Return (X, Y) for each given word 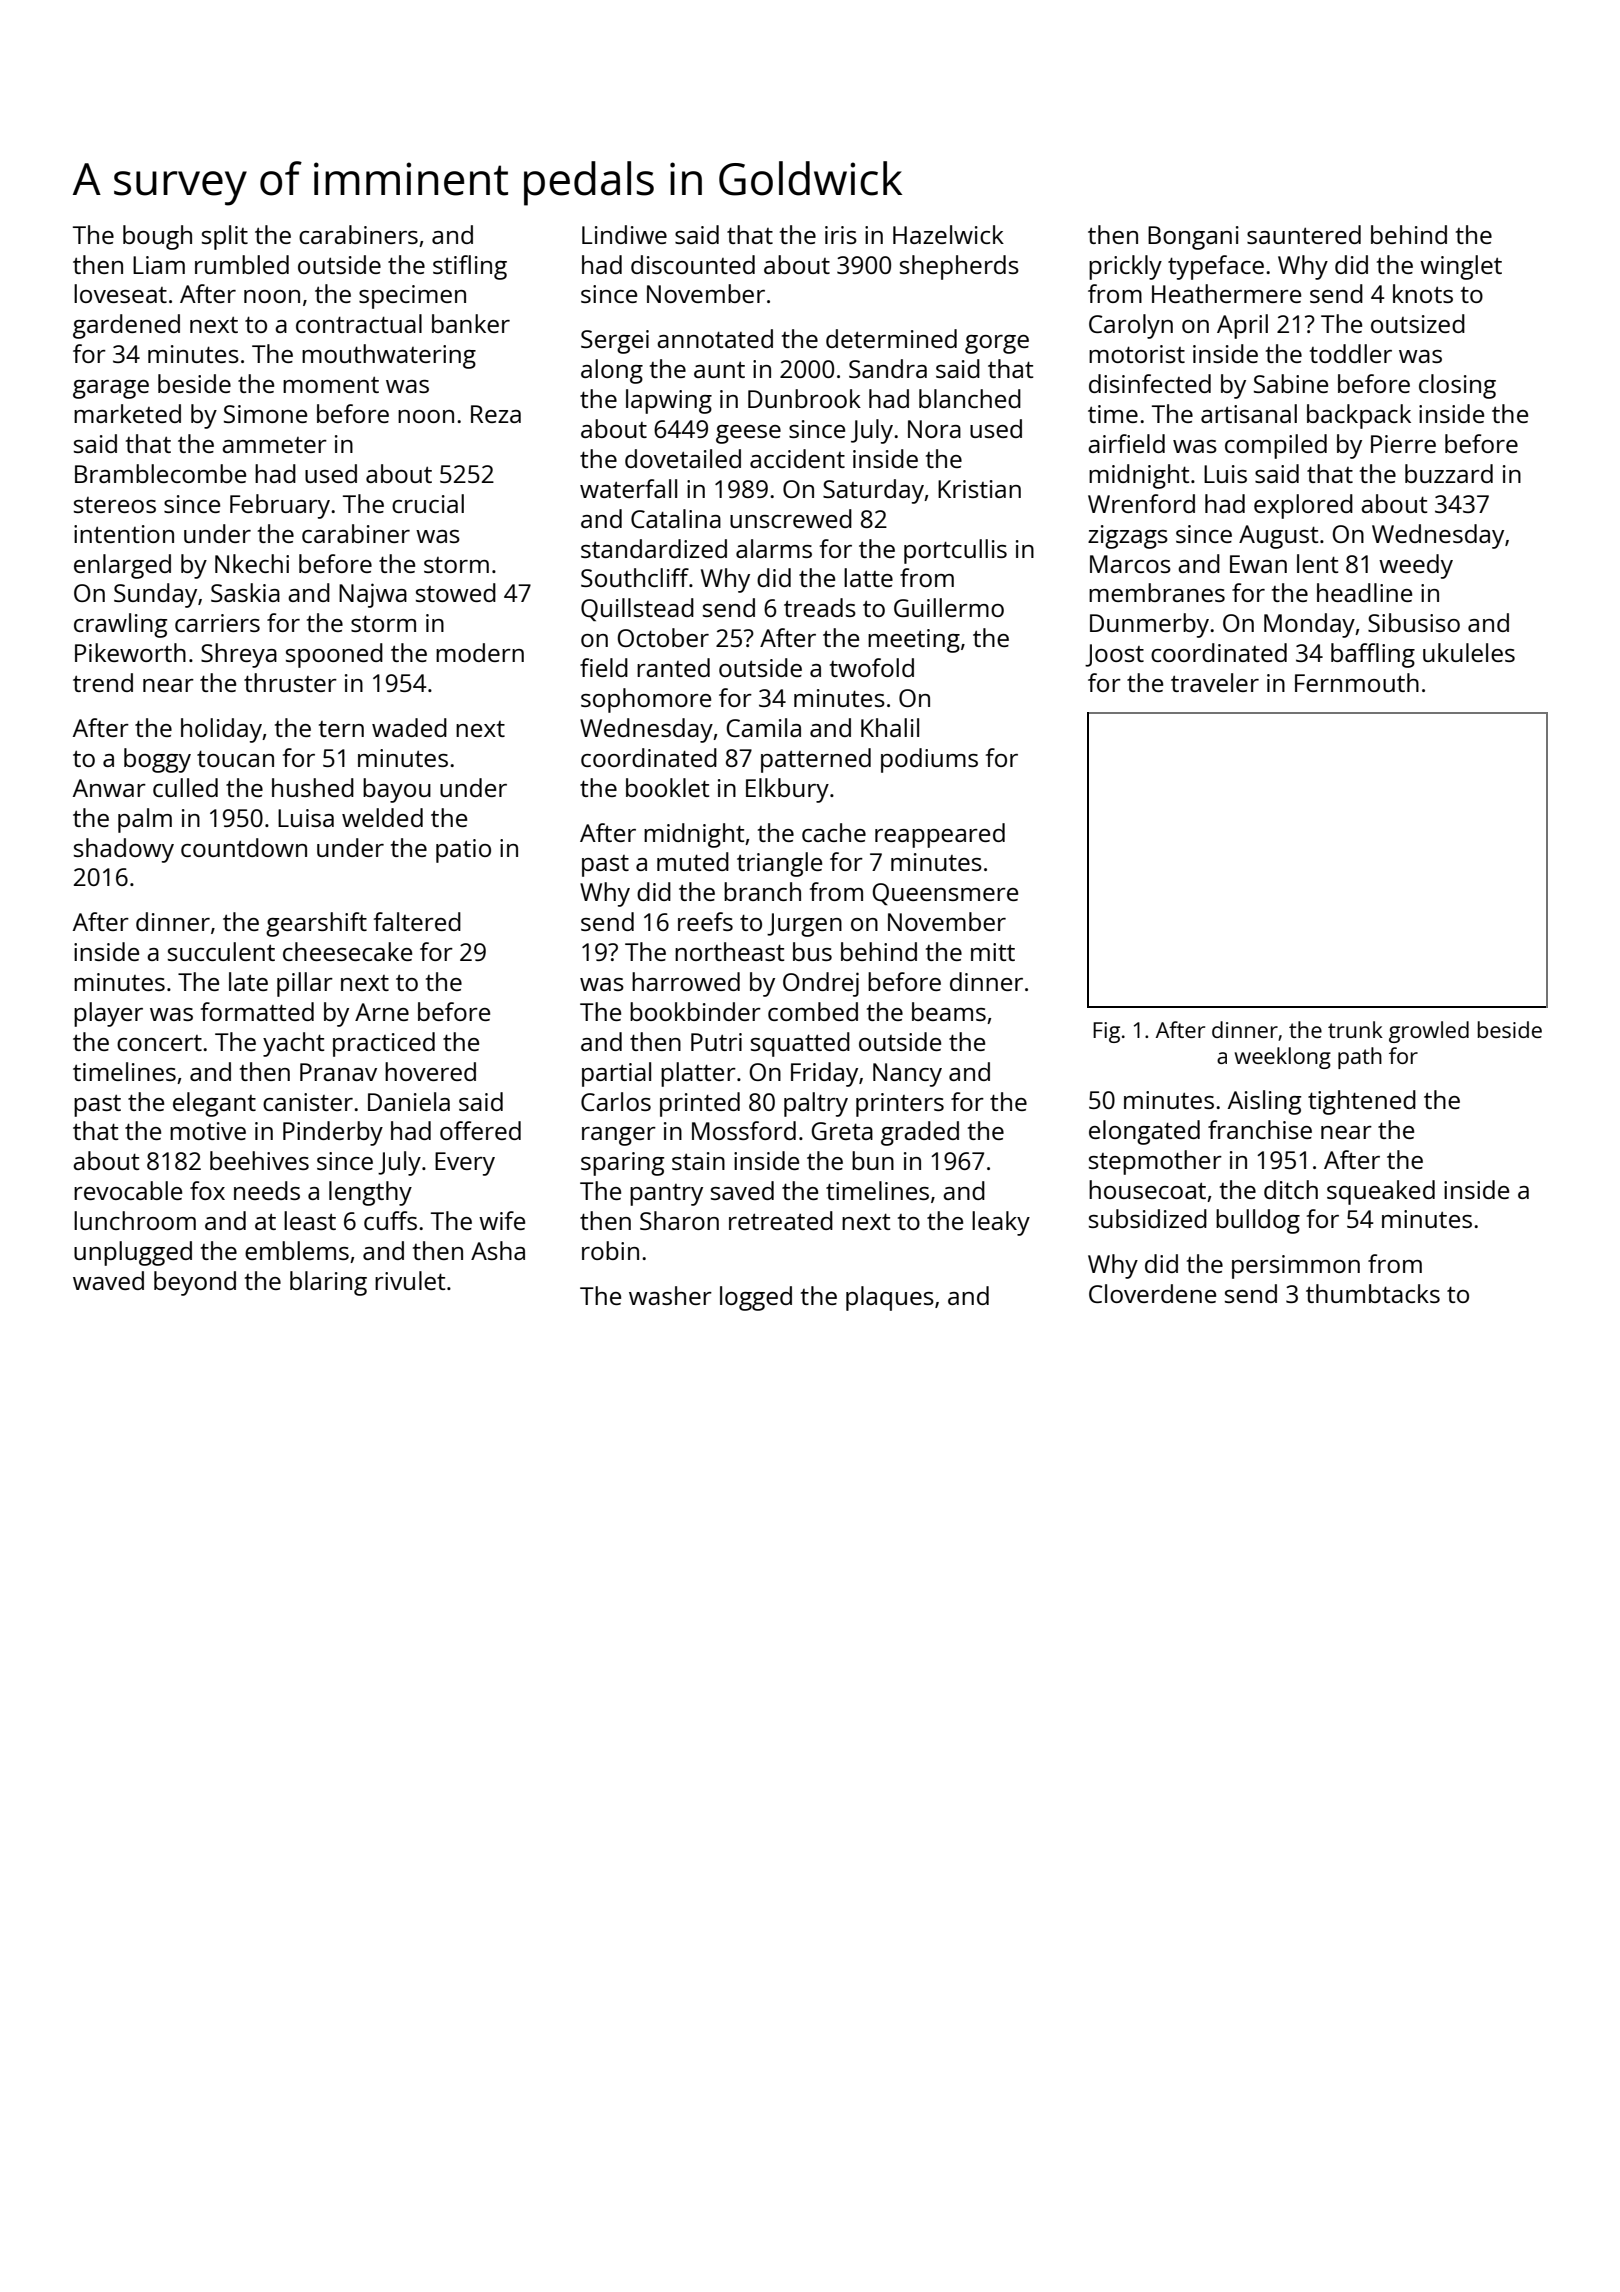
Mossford (744, 1130)
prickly (1125, 267)
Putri (716, 1042)
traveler (1215, 682)
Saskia (245, 592)
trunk (1355, 1029)
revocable (128, 1190)
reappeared (940, 835)
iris (841, 235)
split (225, 237)
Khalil (890, 727)
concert (159, 1043)
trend (103, 682)
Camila (763, 727)
